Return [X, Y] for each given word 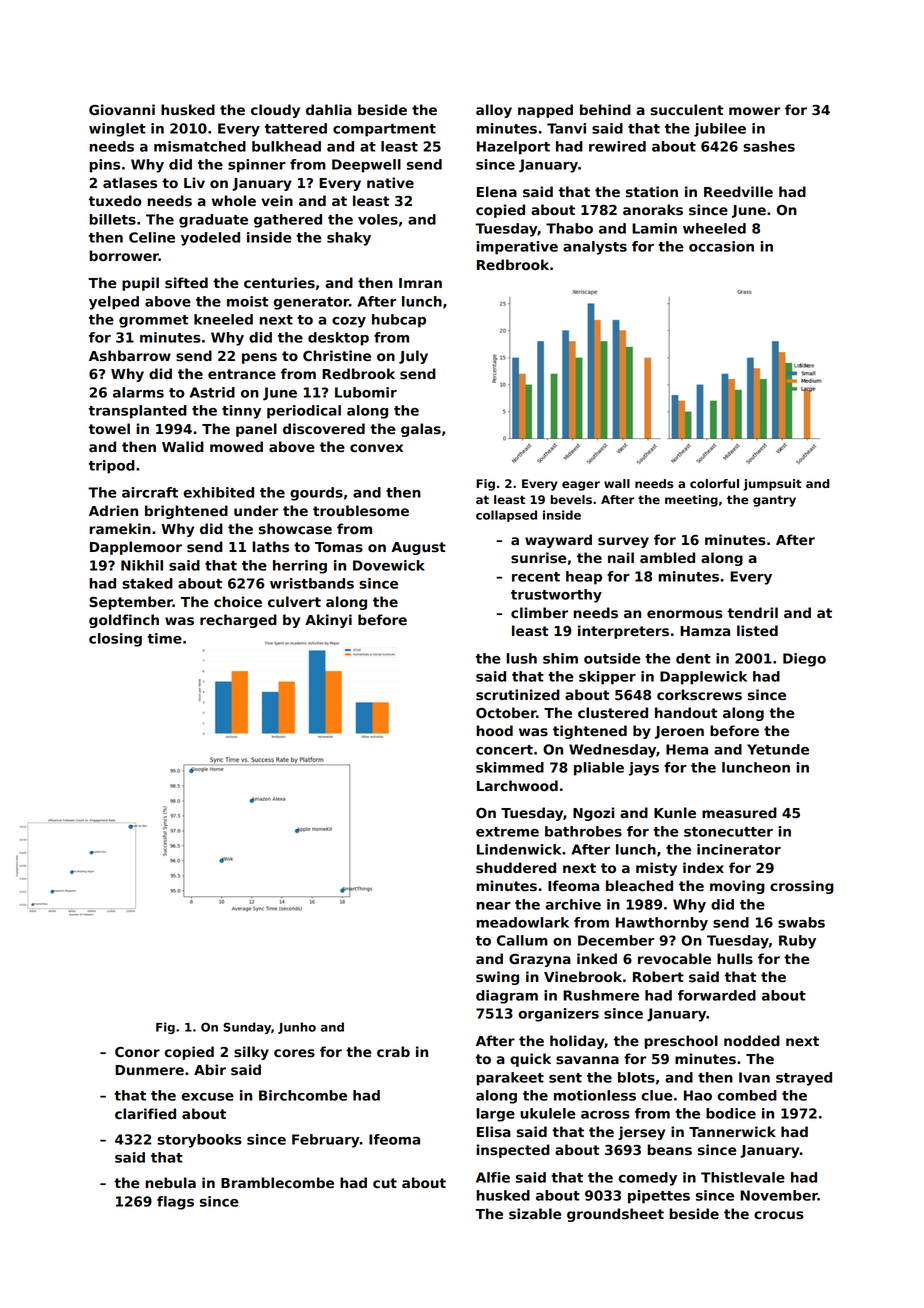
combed [747, 1095]
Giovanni [122, 109]
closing [115, 640]
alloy [494, 111]
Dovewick [389, 565]
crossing [802, 887]
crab [393, 1051]
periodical [304, 412]
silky [251, 1053]
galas [421, 430]
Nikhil [142, 565]
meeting [691, 501]
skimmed [510, 767]
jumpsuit [772, 485]
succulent [686, 109]
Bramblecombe [277, 1182]
